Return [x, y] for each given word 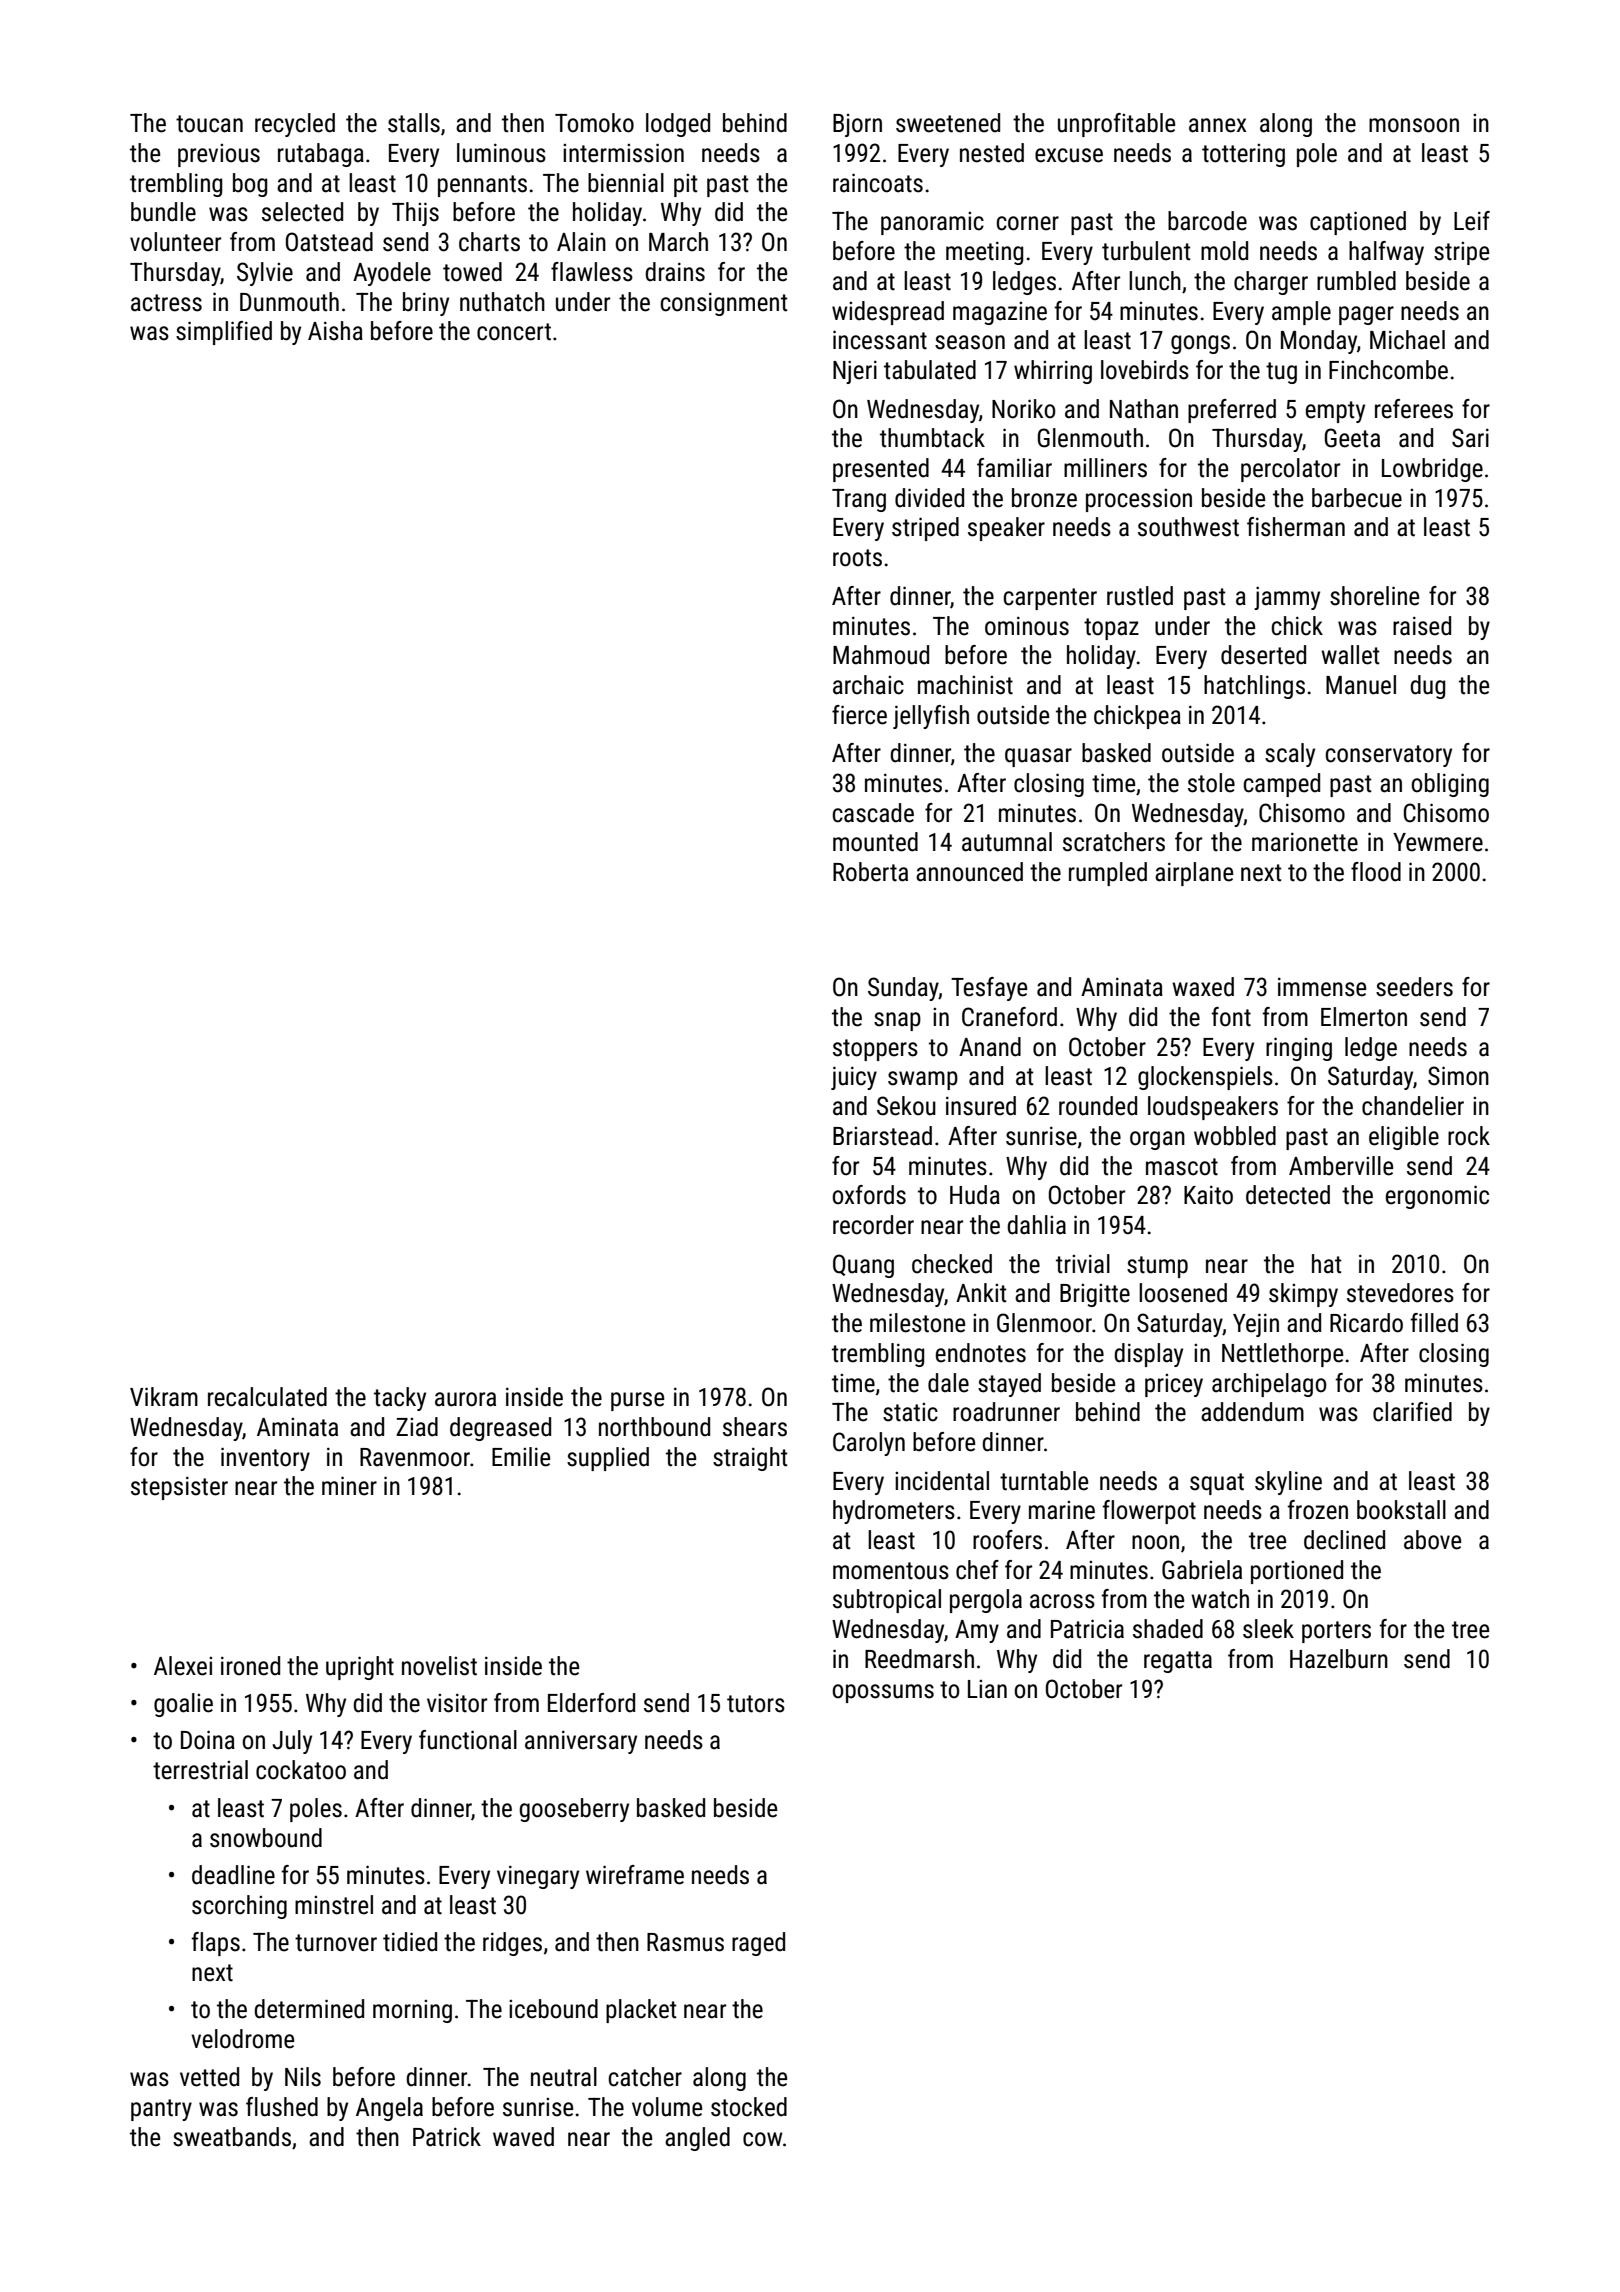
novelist [439, 1666]
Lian [987, 1689]
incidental [942, 1481]
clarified [1412, 1412]
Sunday [903, 989]
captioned [1358, 223]
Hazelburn [1339, 1659]
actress [166, 303]
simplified [224, 333]
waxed [1203, 987]
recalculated [267, 1397]
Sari [1470, 438]
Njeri [855, 372]
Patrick [447, 2137]
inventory [265, 1459]
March [678, 242]
